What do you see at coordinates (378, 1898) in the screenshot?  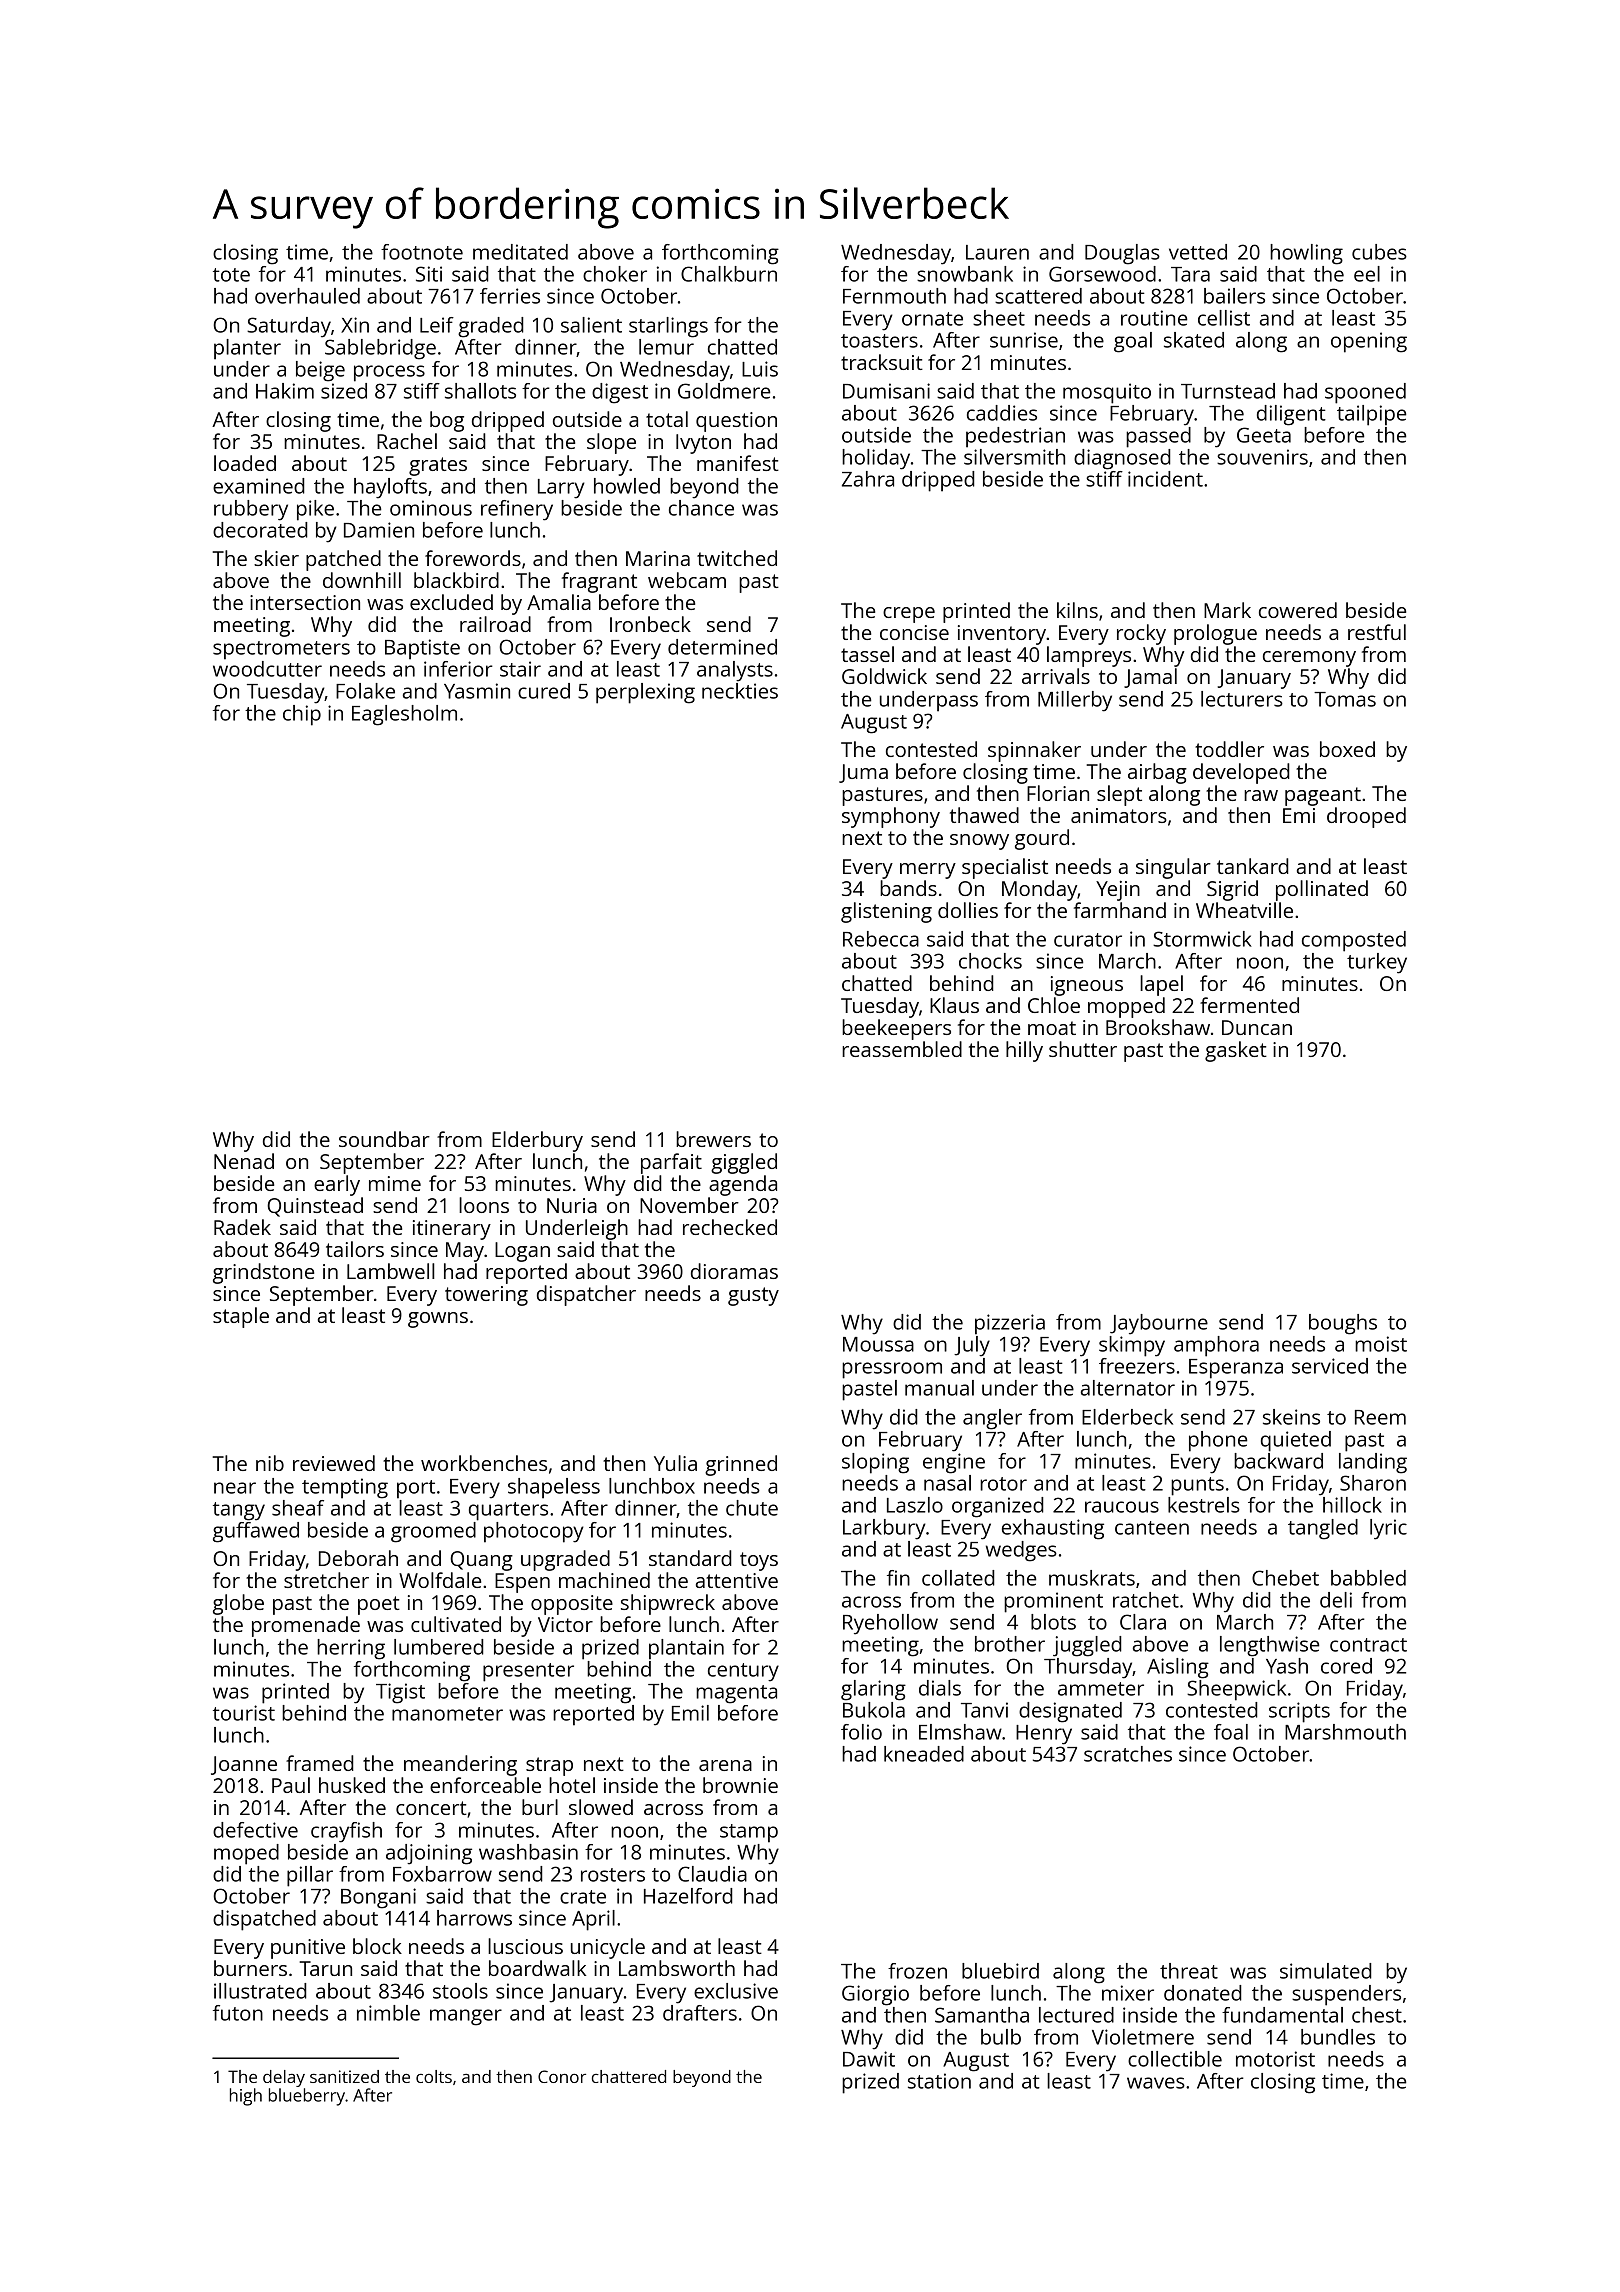 I see `Bongani` at bounding box center [378, 1898].
